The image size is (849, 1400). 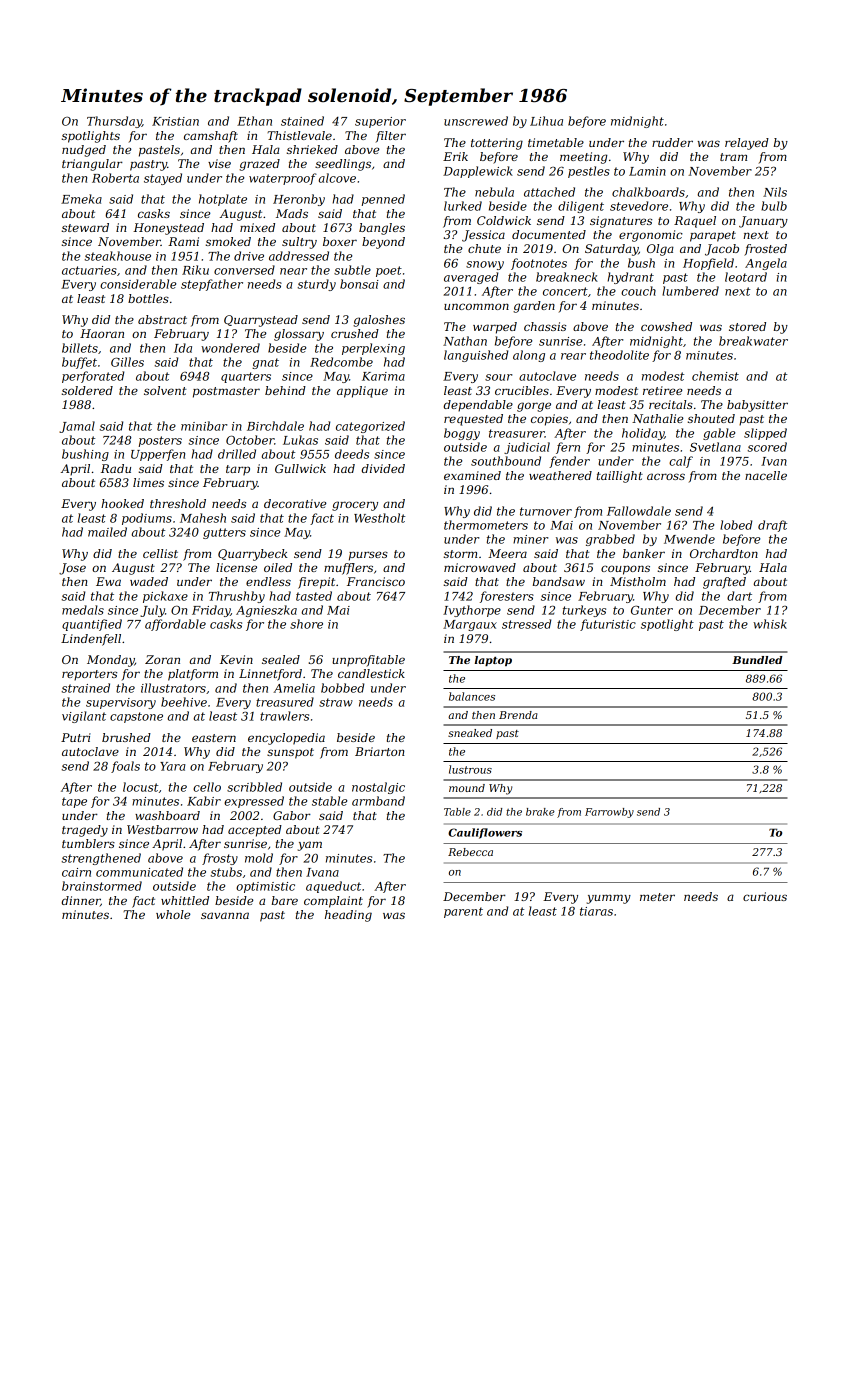 I want to click on Lihua, so click(x=546, y=121).
